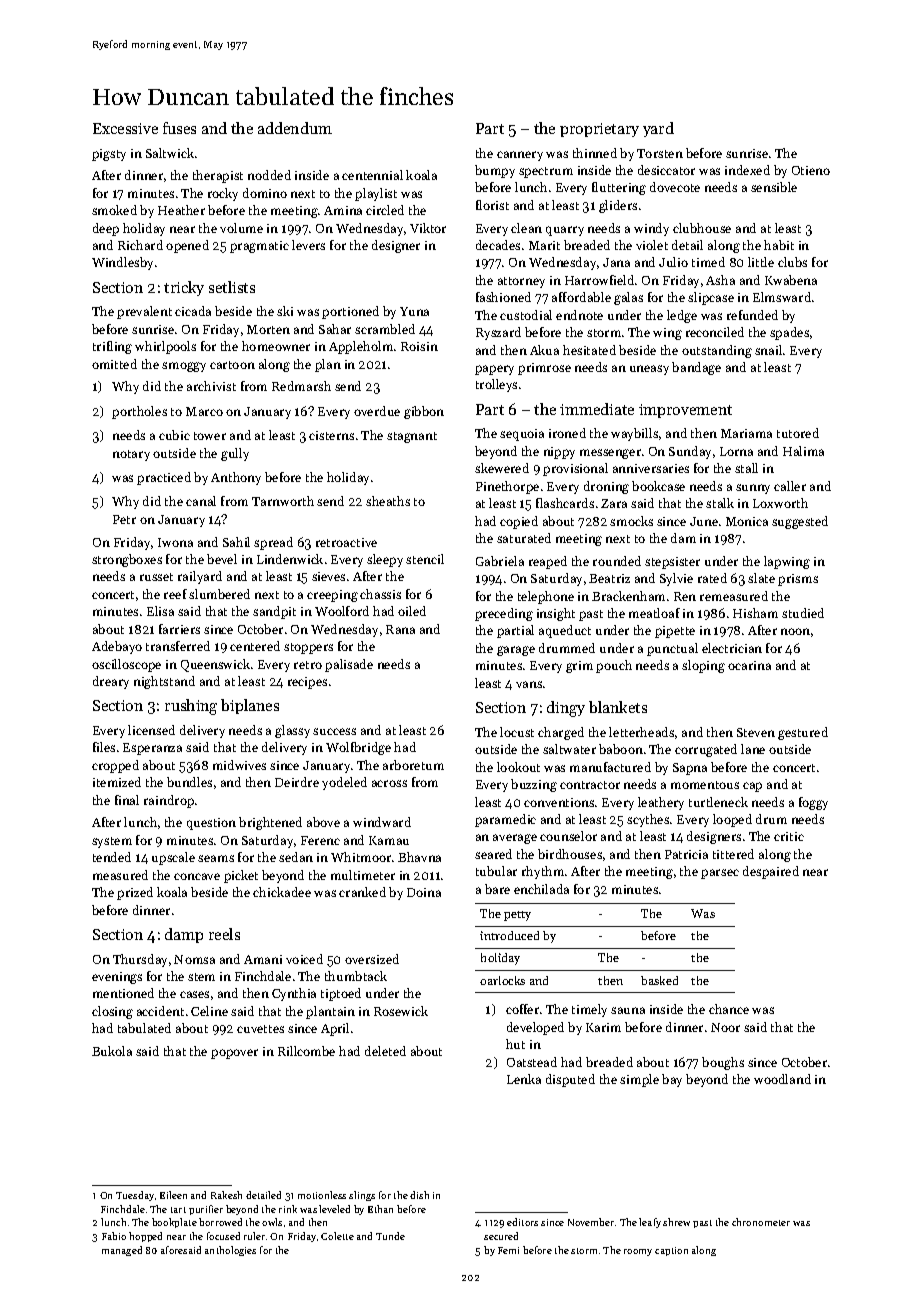  What do you see at coordinates (803, 613) in the screenshot?
I see `studied` at bounding box center [803, 613].
